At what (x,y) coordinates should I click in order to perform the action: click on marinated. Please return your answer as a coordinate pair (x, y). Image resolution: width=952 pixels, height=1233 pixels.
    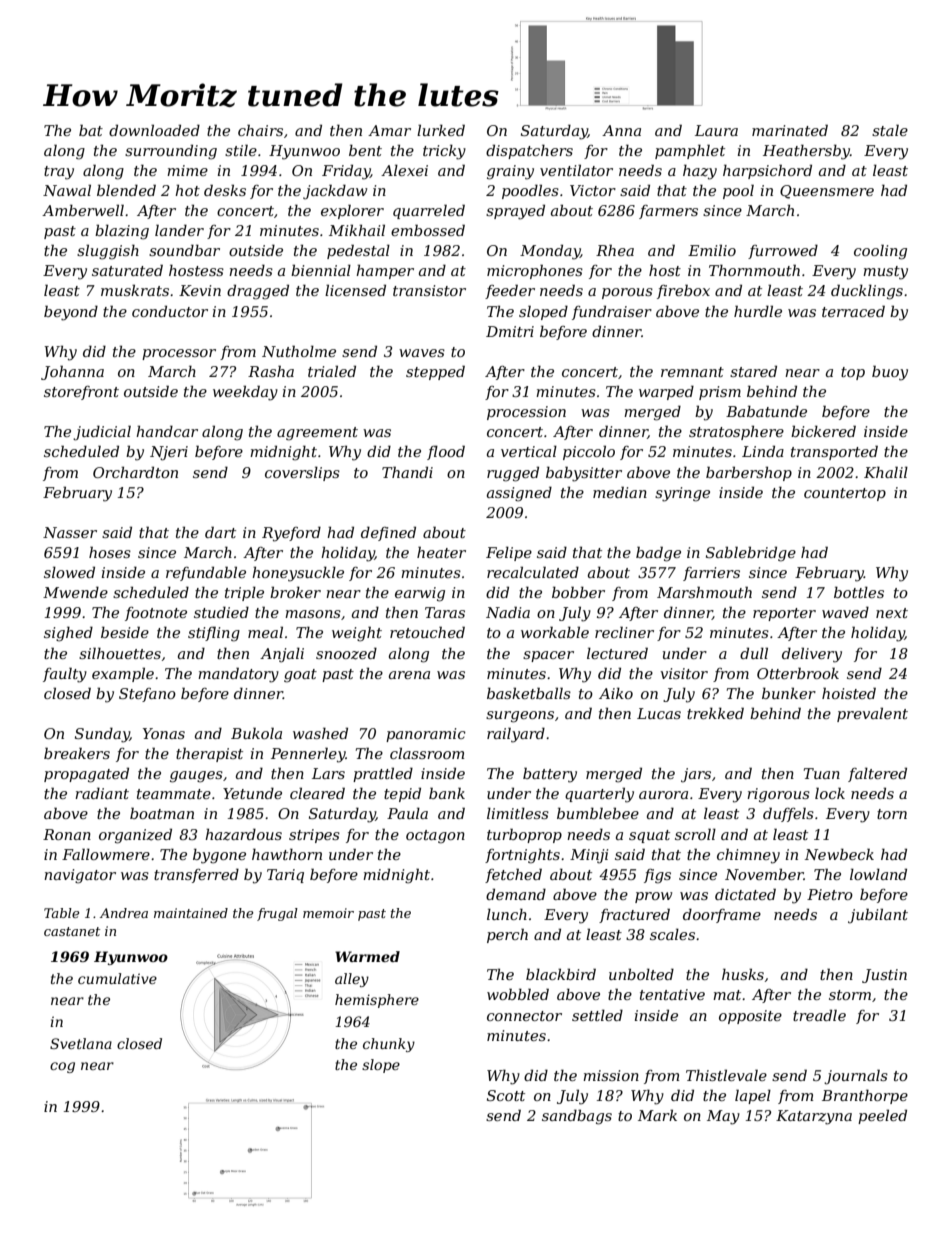
    Looking at the image, I should click on (790, 130).
